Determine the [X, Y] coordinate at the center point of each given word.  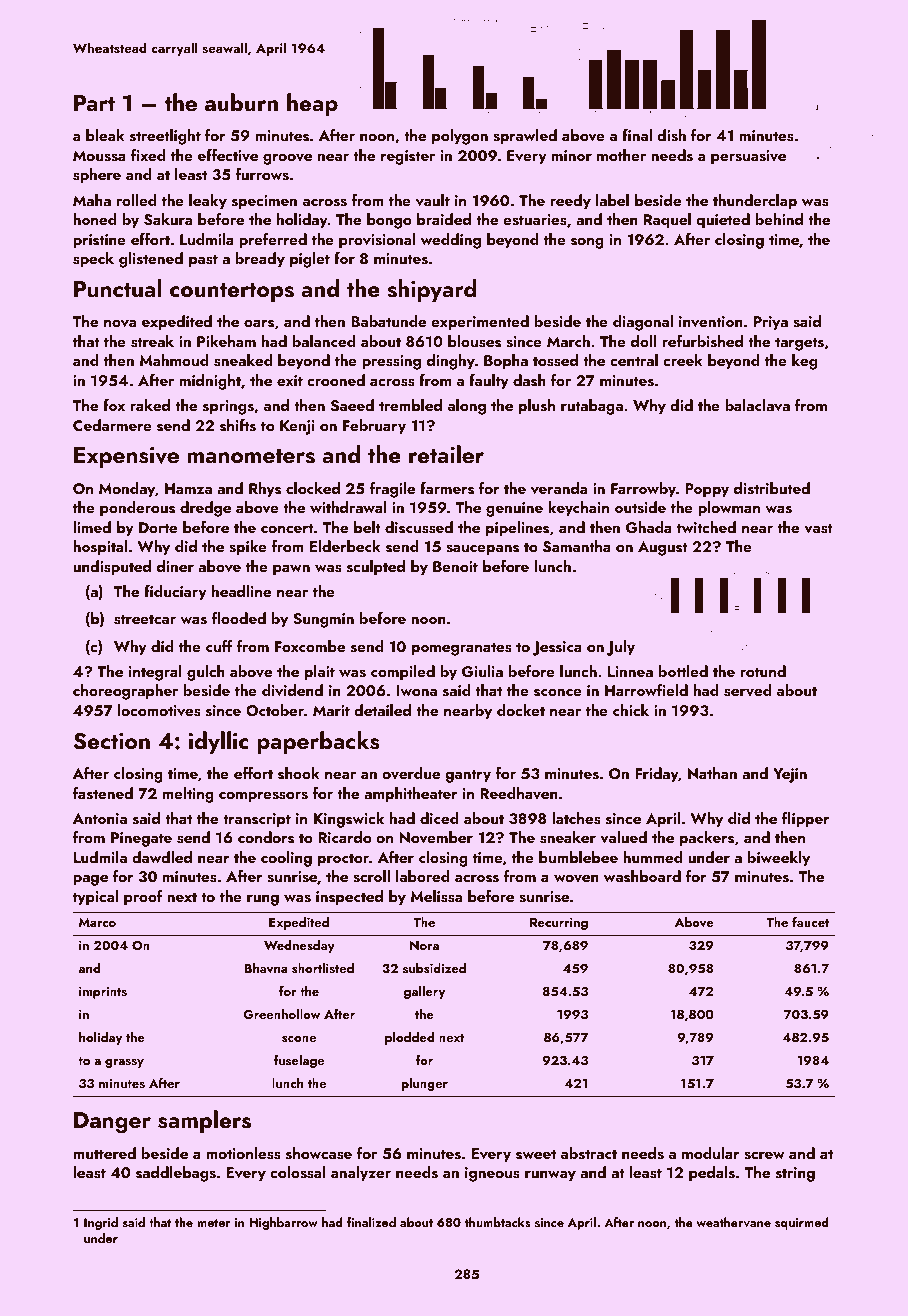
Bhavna [266, 968]
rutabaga [592, 407]
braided [444, 219]
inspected [349, 898]
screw [764, 1156]
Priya [771, 323]
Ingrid [101, 1223]
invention [711, 322]
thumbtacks [498, 1222]
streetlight [165, 137]
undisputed [112, 568]
